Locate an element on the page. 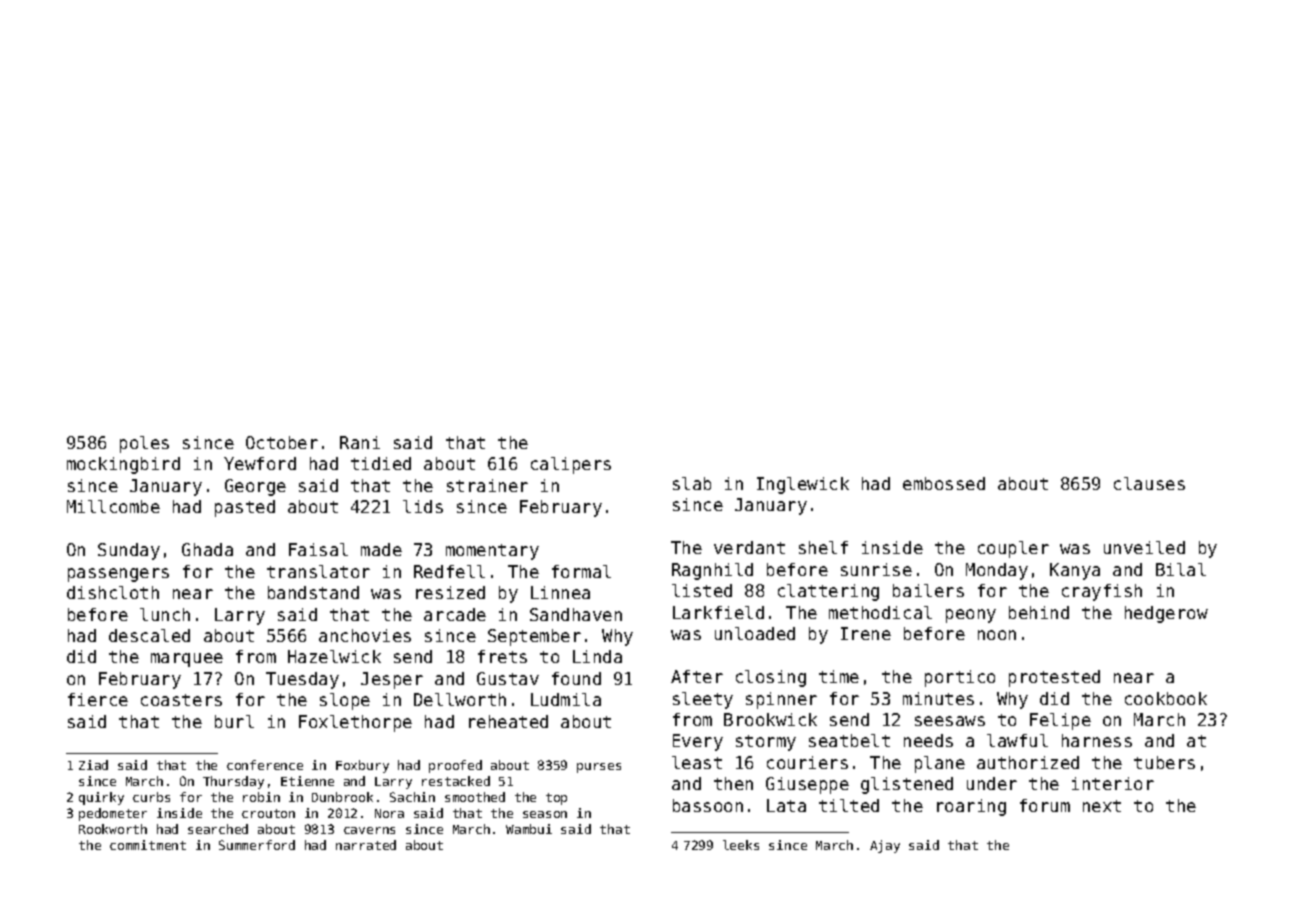 This document has height=924, width=1308. Kanya is located at coordinates (1075, 571).
